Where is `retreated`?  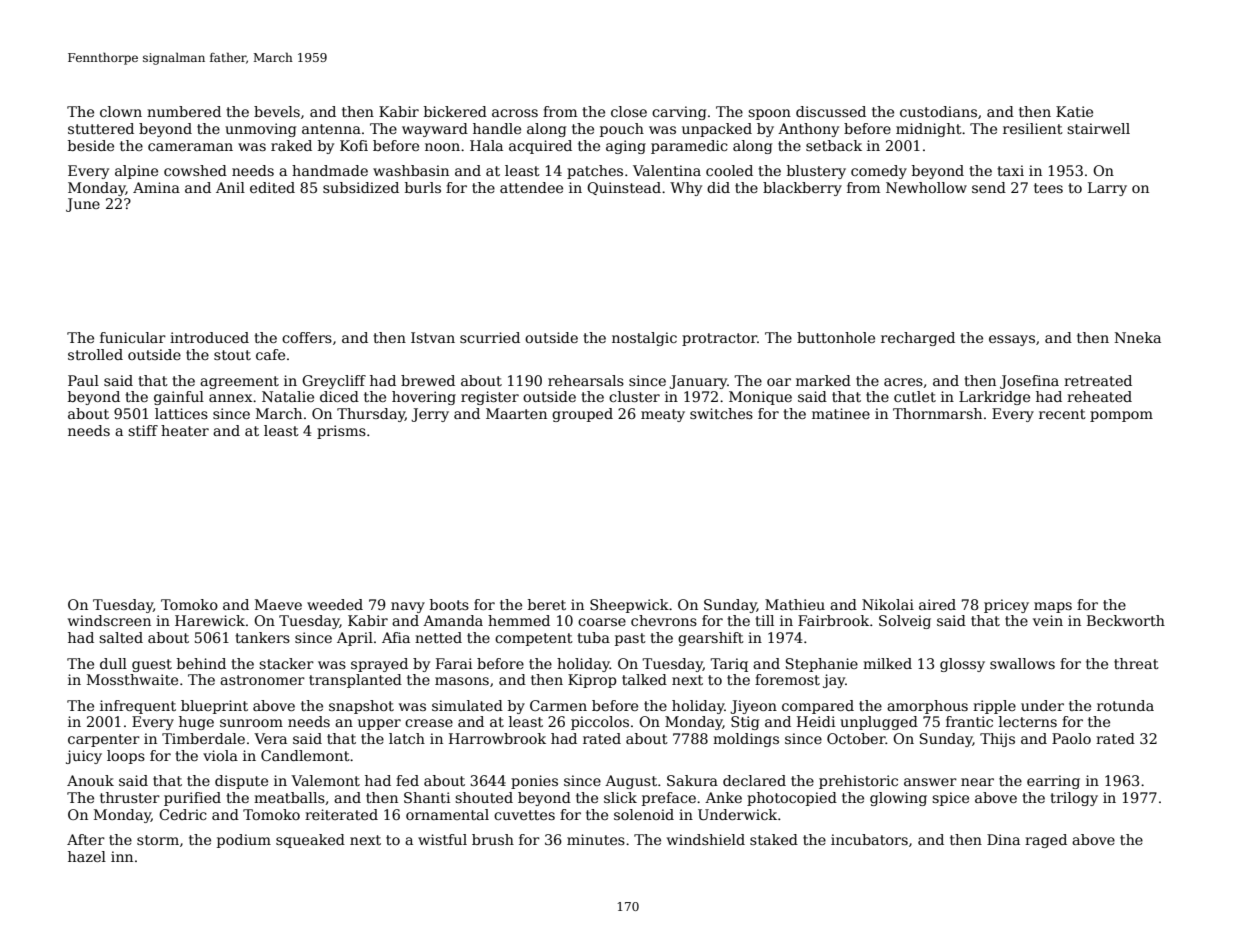 retreated is located at coordinates (1098, 380).
